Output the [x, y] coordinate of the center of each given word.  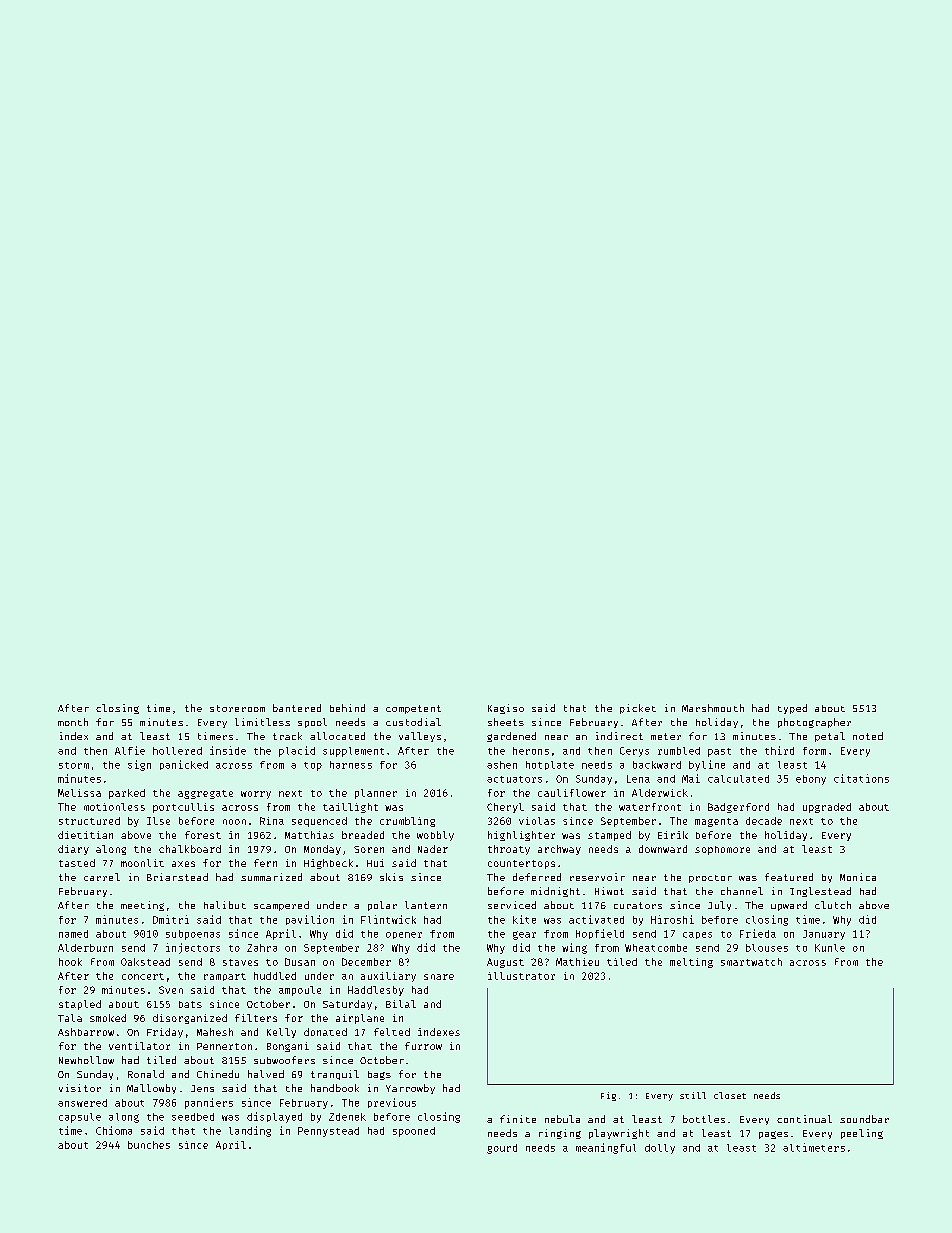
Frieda [758, 933]
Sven [171, 990]
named [73, 934]
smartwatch [751, 962]
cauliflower [572, 793]
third [779, 750]
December [366, 962]
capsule [80, 1118]
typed [792, 709]
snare [439, 977]
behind [347, 708]
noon [234, 822]
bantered [297, 708]
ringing [560, 1134]
